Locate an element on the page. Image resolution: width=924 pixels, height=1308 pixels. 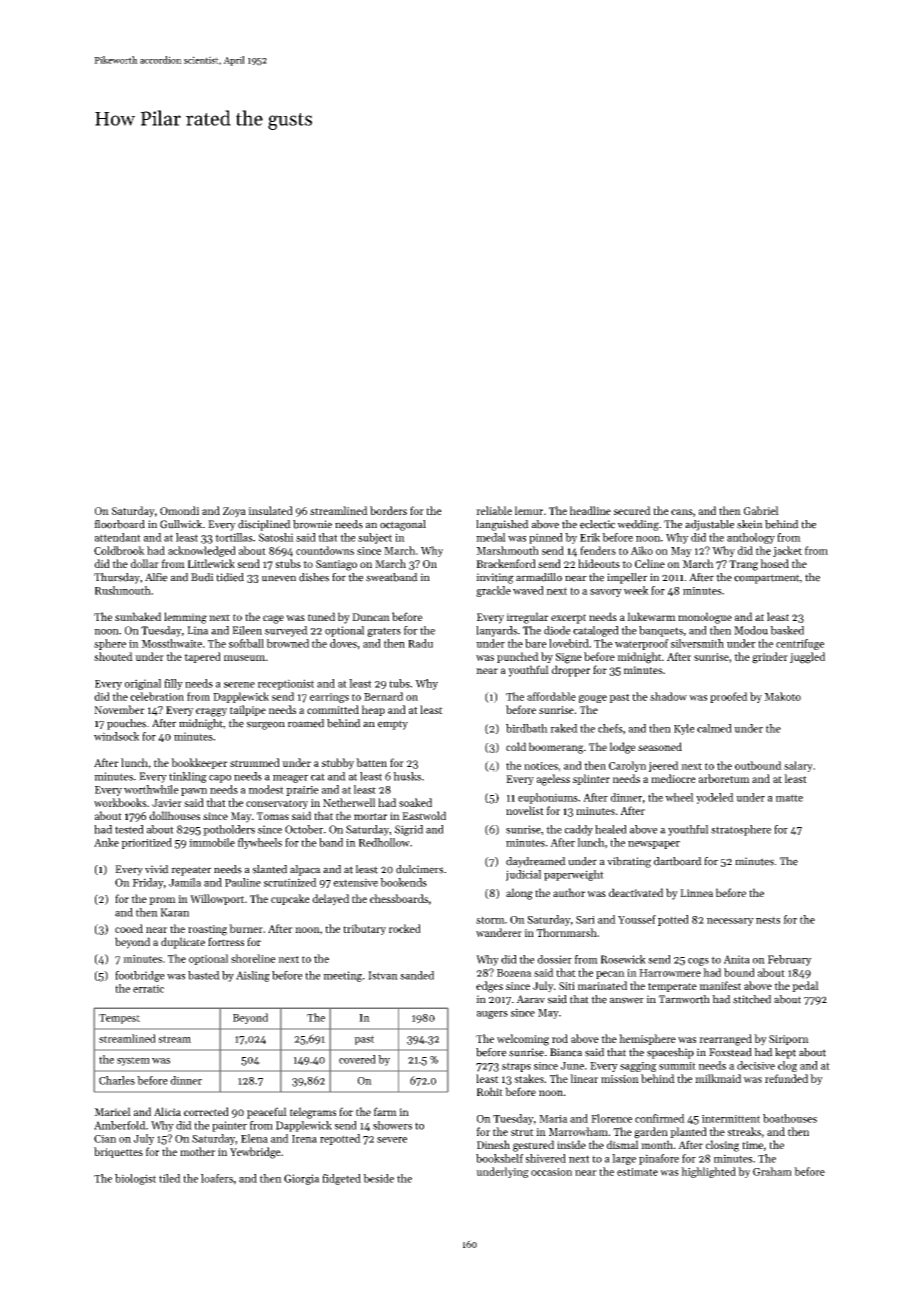
Zoya is located at coordinates (234, 512).
